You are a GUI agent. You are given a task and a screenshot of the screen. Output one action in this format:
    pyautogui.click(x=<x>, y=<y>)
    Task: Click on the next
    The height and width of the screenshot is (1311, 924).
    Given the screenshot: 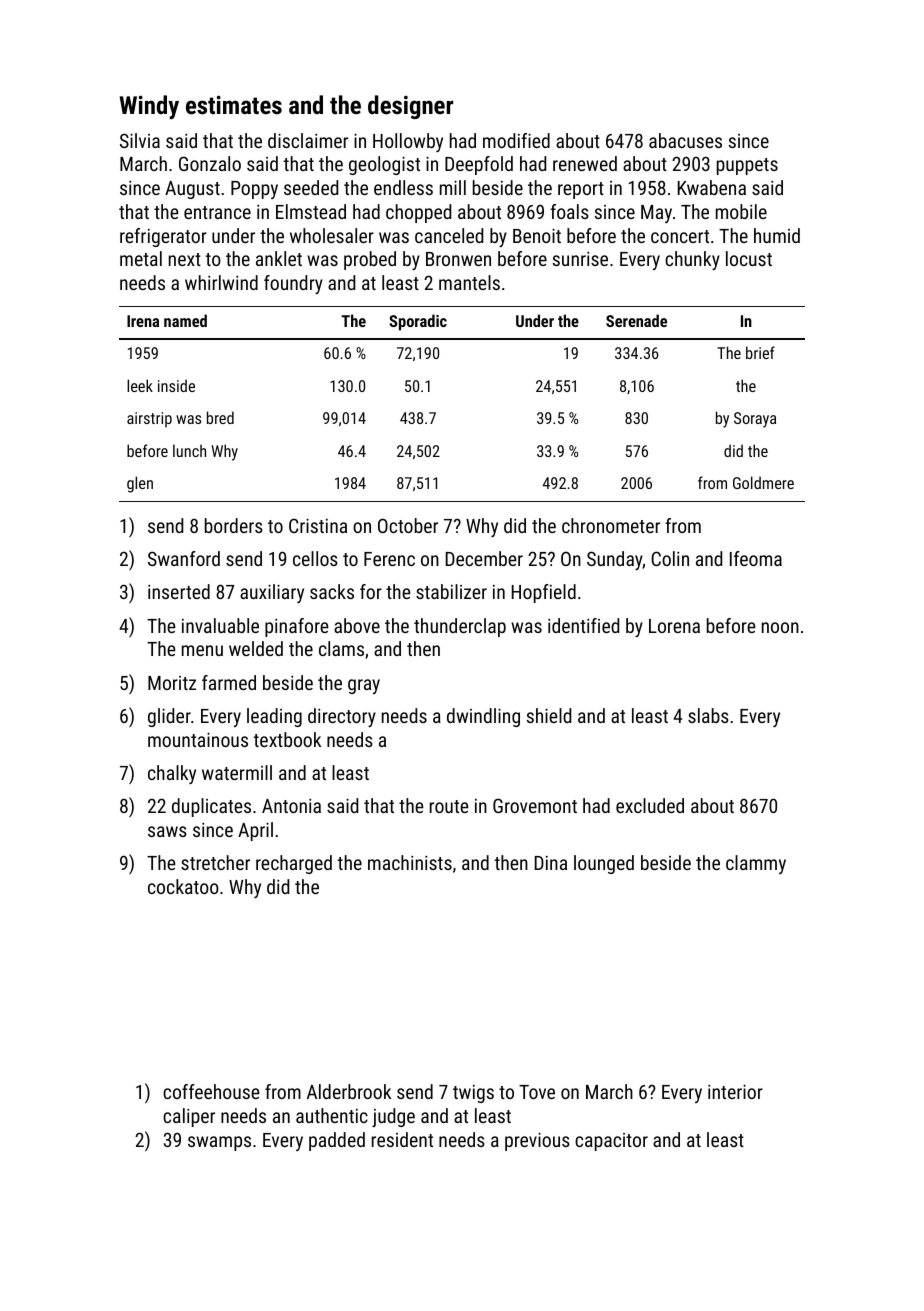 What is the action you would take?
    pyautogui.click(x=185, y=259)
